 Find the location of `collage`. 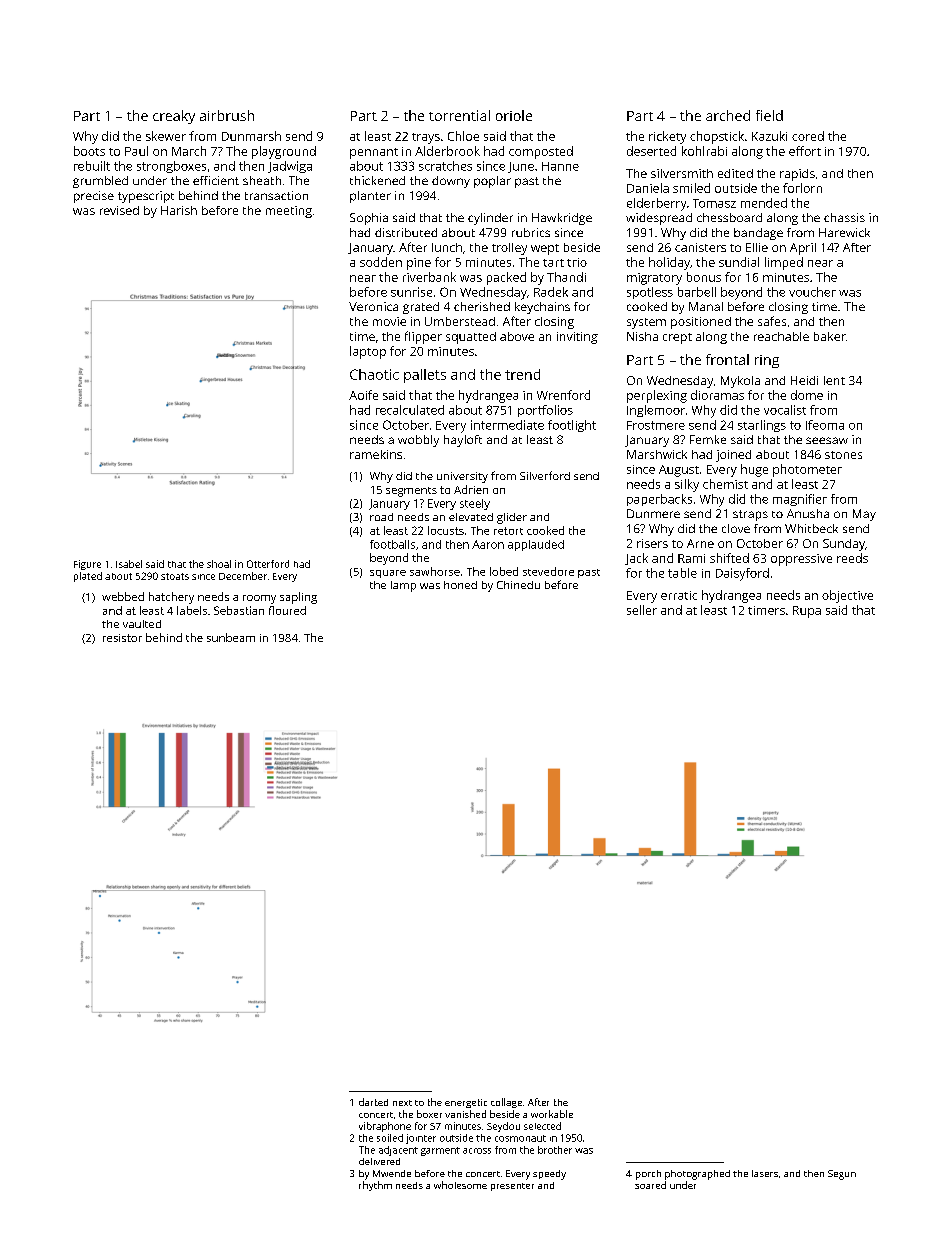

collage is located at coordinates (506, 1103).
